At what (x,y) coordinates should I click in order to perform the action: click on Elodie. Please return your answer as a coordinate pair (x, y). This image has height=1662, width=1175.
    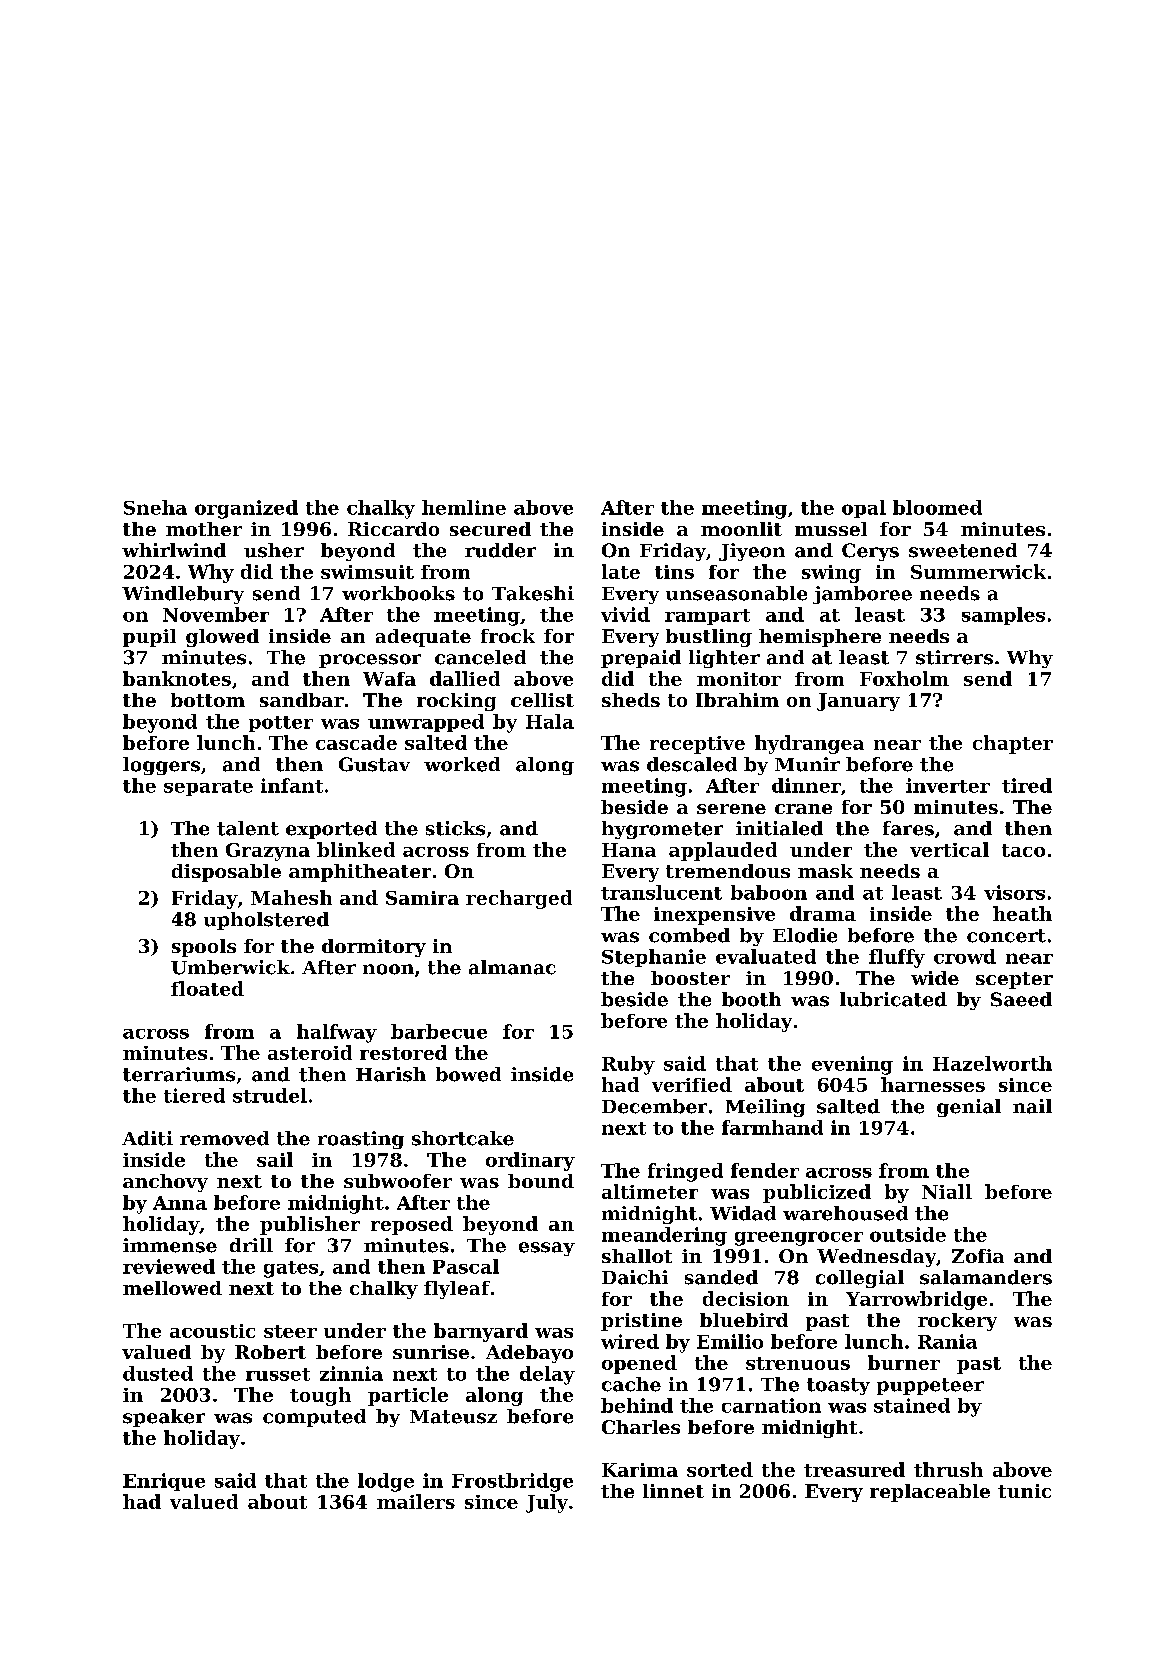
    Looking at the image, I should click on (805, 935).
